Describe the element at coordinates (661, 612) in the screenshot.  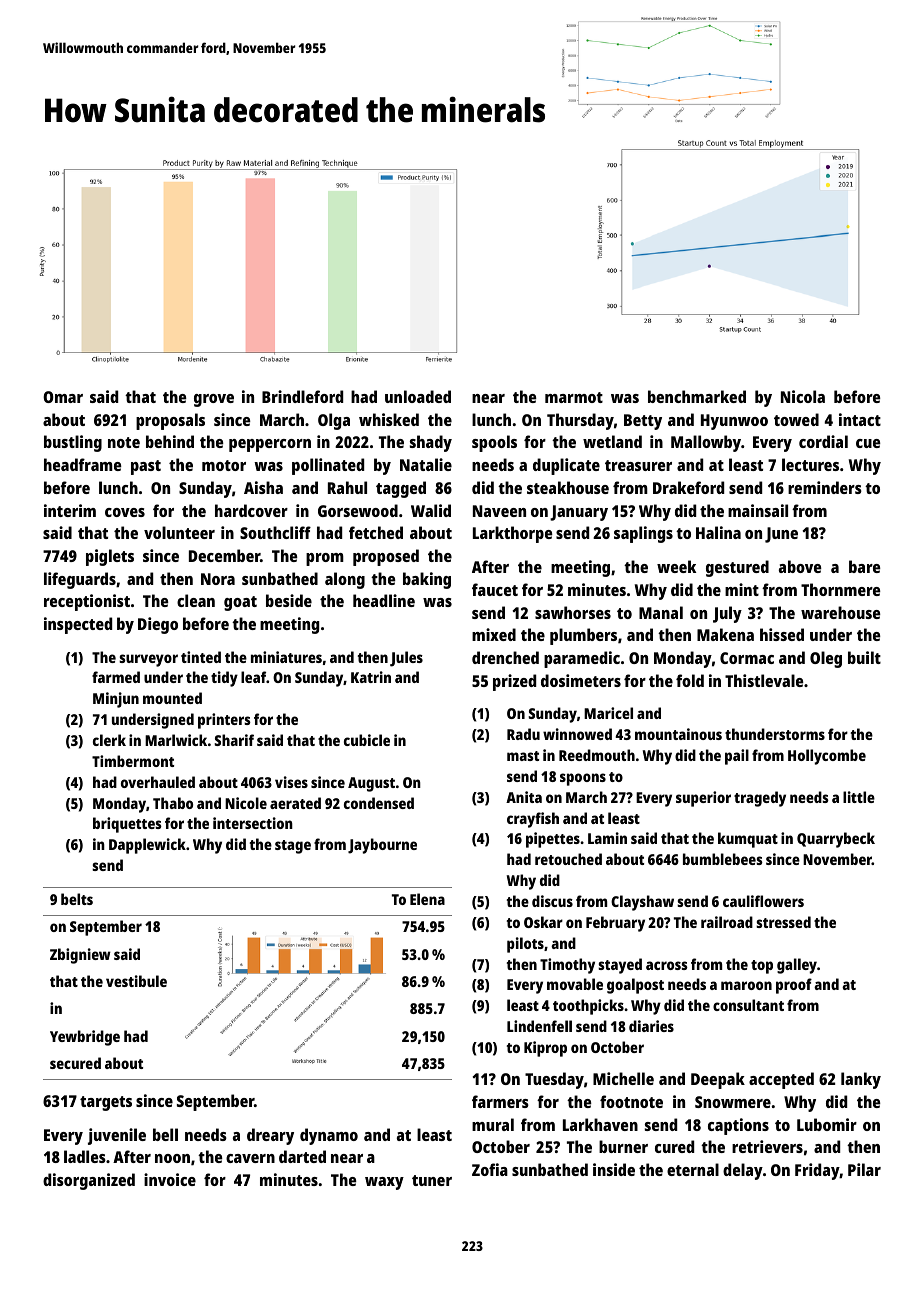
I see `Manal` at that location.
